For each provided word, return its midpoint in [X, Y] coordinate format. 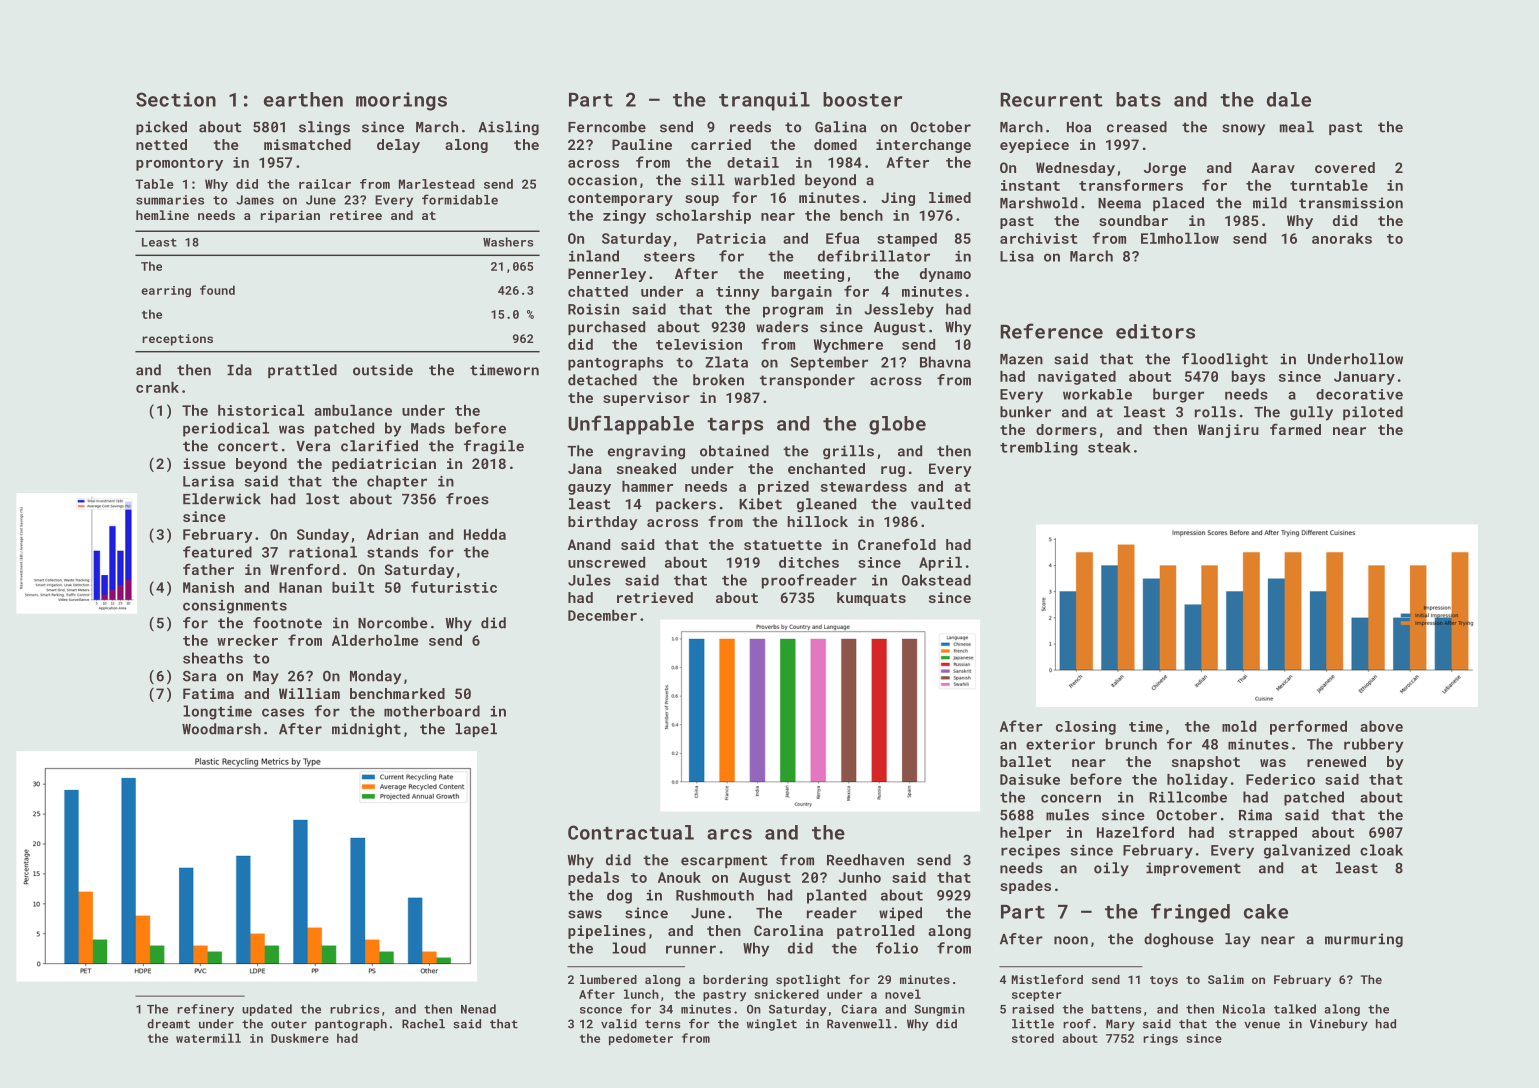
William [309, 693]
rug [893, 471]
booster [862, 99]
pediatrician [384, 465]
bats [1138, 99]
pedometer [641, 1039]
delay [398, 146]
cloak [1381, 850]
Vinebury [1339, 1025]
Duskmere [300, 1038]
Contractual [631, 832]
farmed [1295, 429]
